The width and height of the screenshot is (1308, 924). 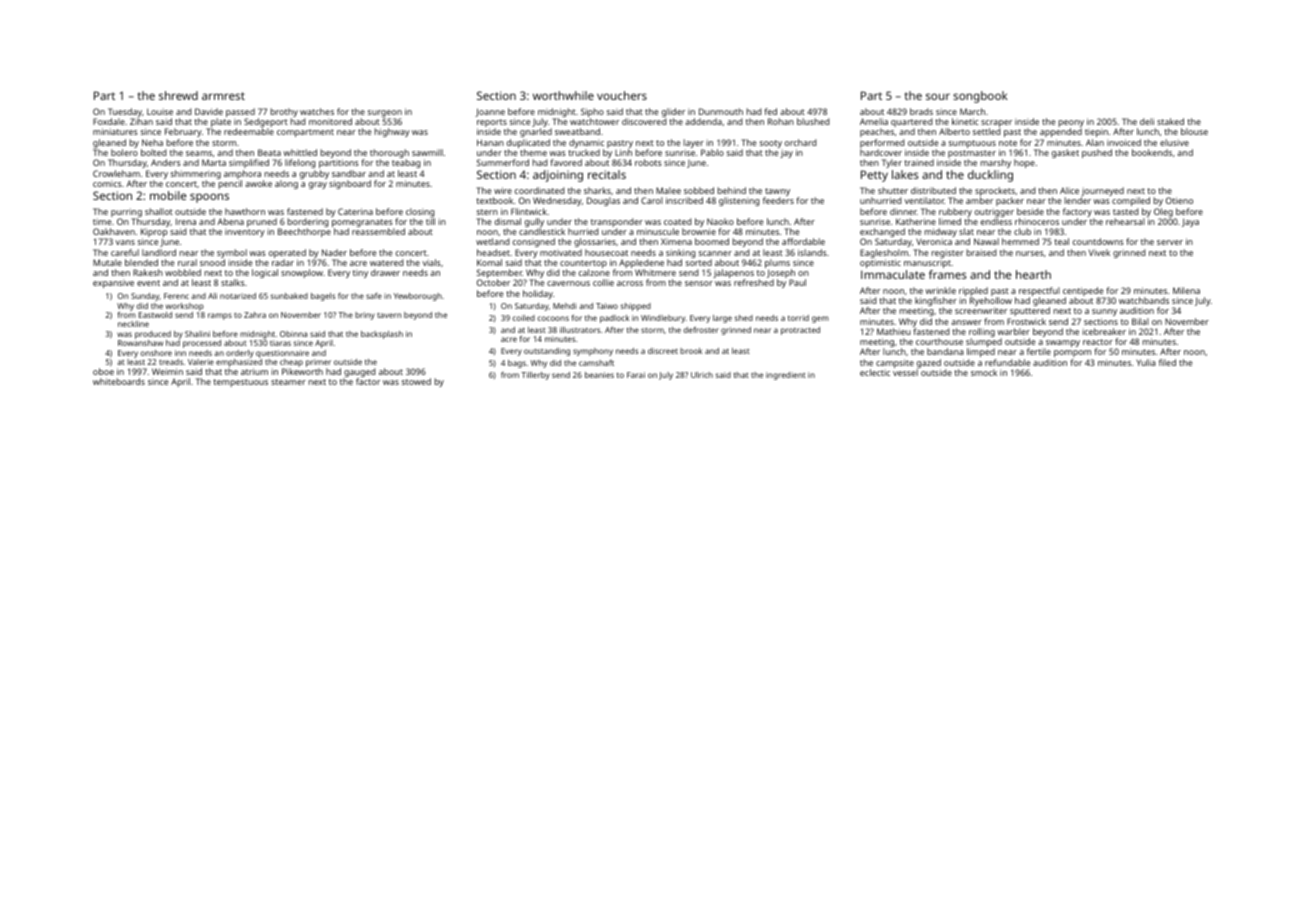 I want to click on inscribed, so click(x=684, y=200).
